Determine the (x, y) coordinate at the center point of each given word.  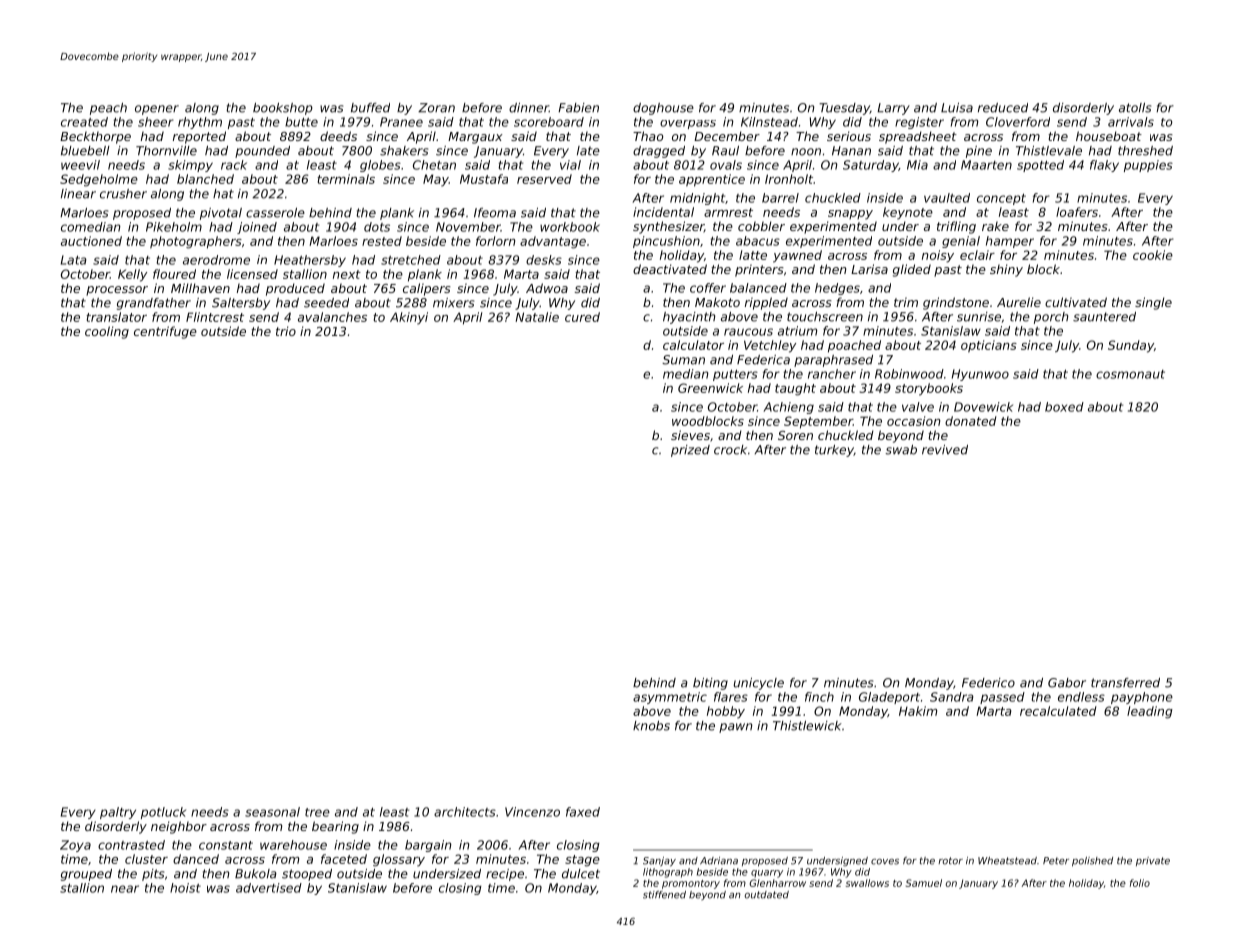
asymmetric (670, 698)
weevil (80, 165)
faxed (583, 812)
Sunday (1131, 346)
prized (690, 451)
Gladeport (889, 698)
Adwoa (547, 288)
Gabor (1067, 683)
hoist (185, 888)
